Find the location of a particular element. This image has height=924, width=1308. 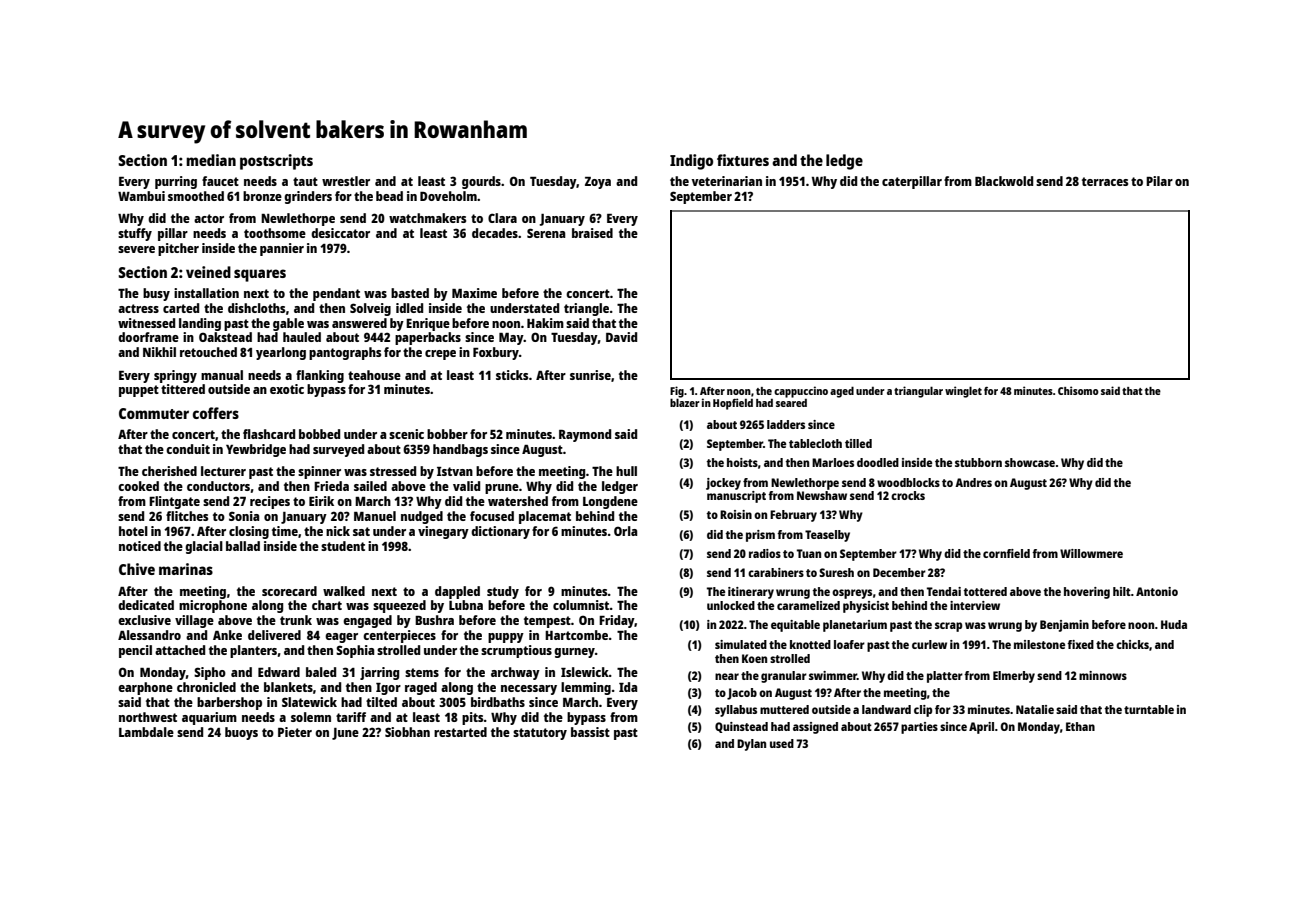

Alessandro is located at coordinates (149, 635).
